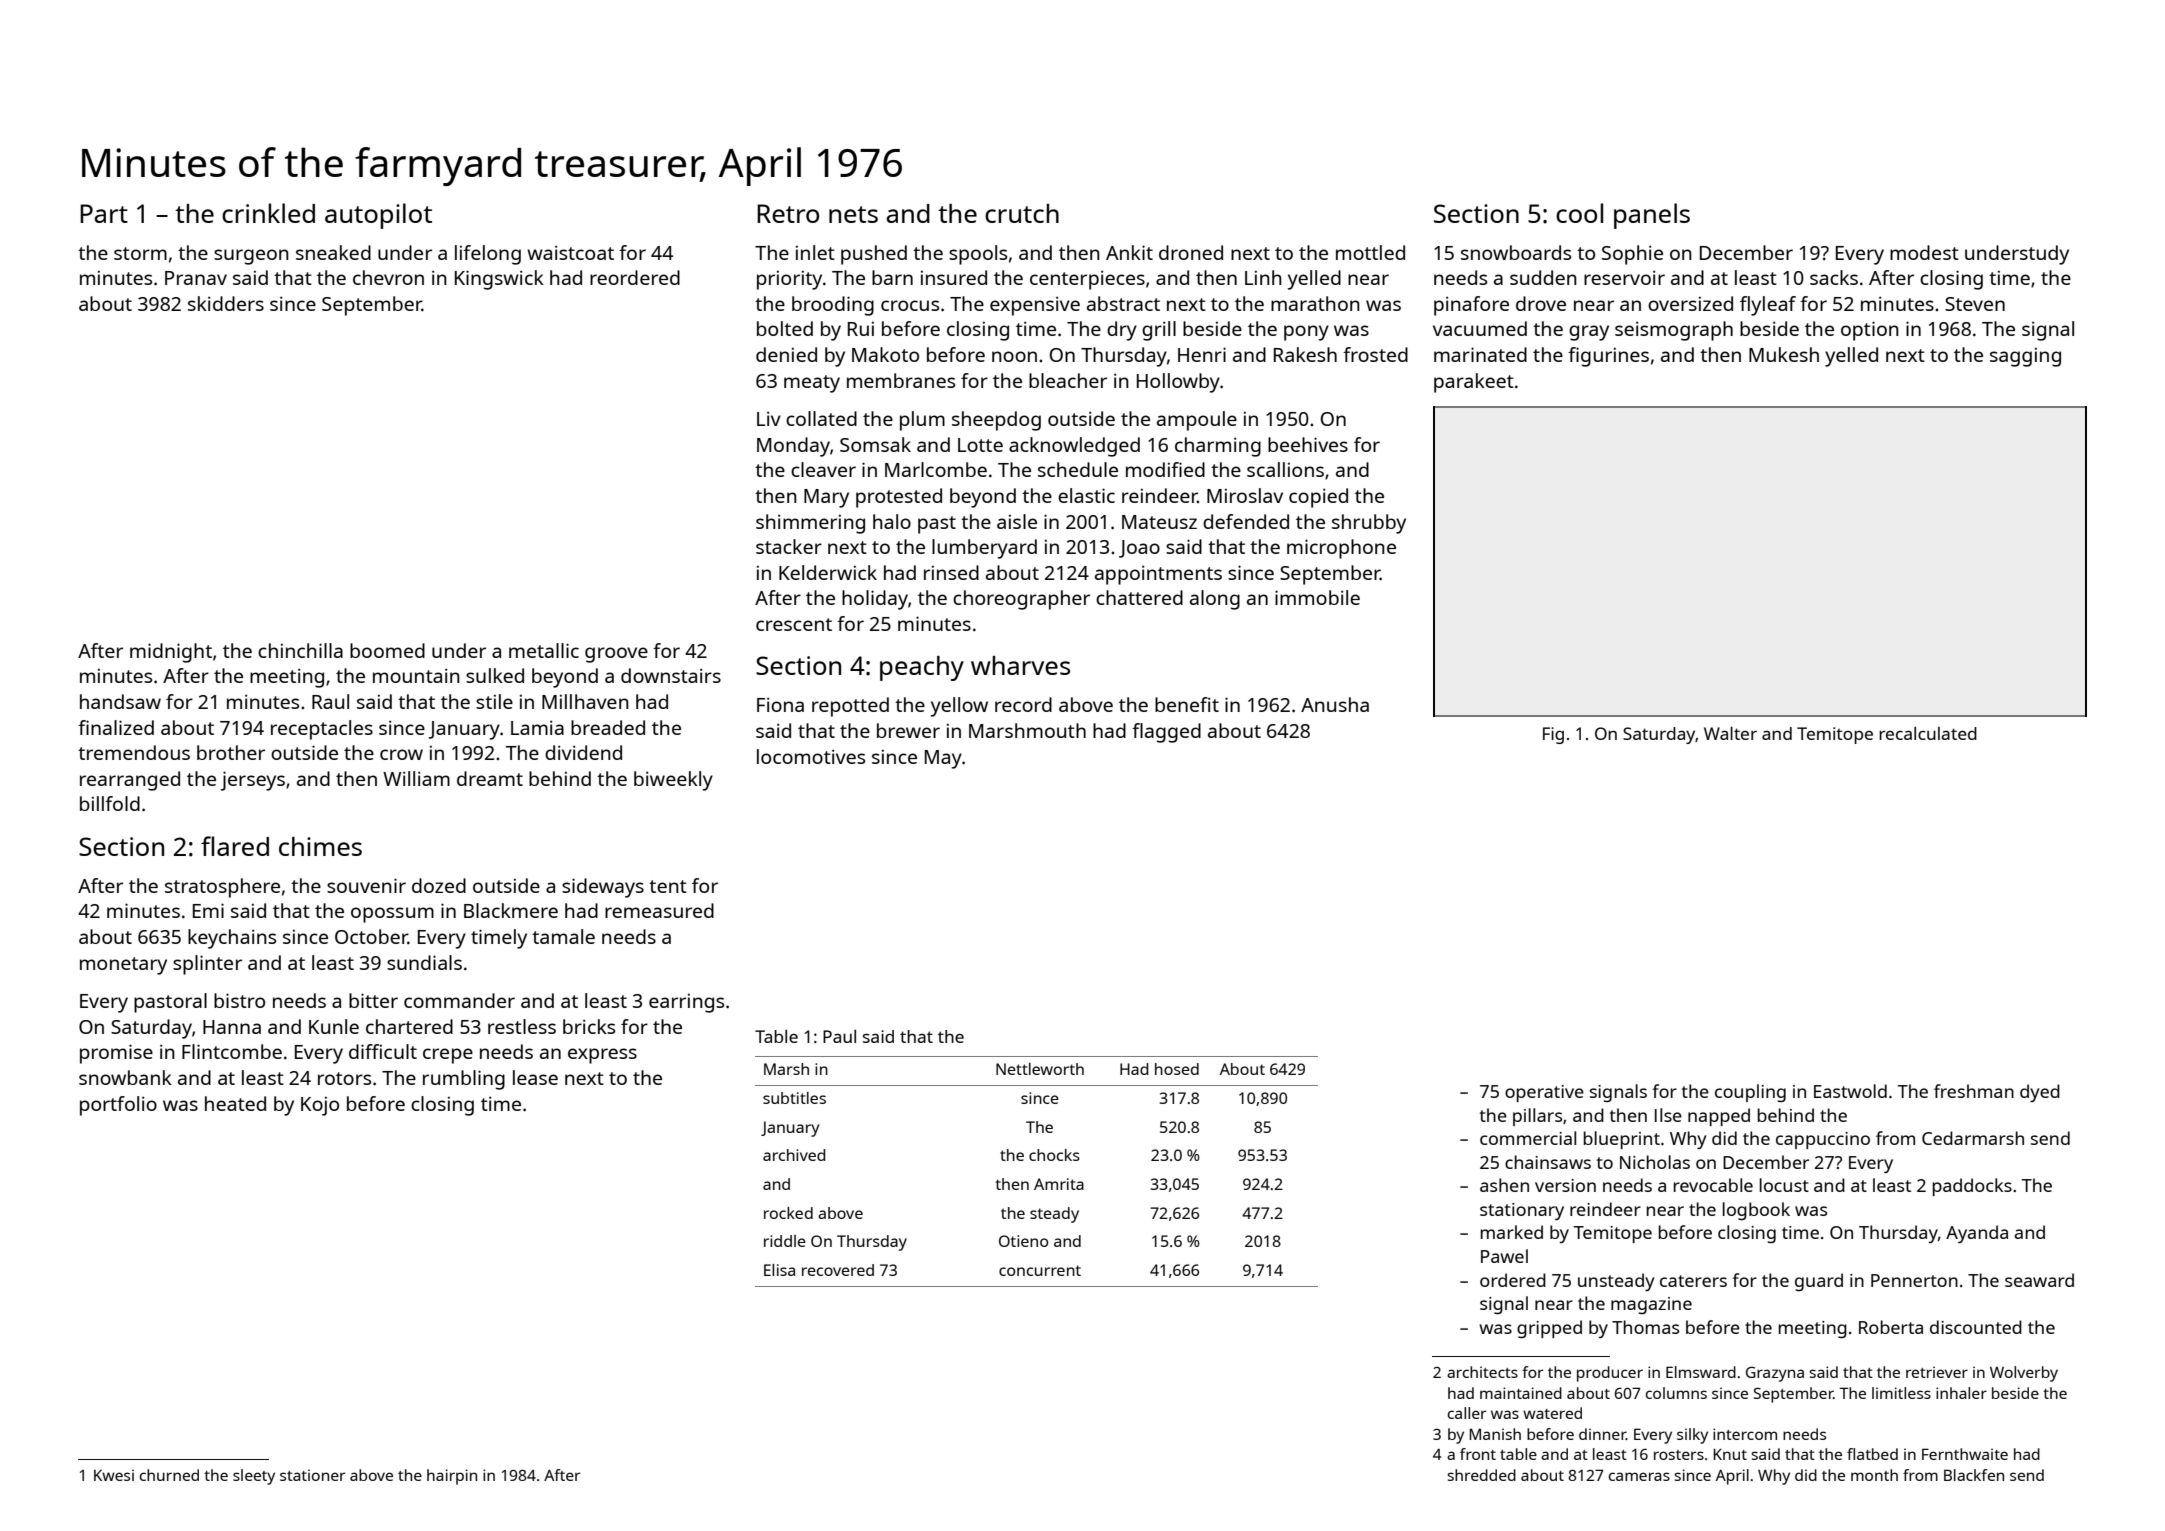  What do you see at coordinates (452, 1477) in the page?
I see `hairpin` at bounding box center [452, 1477].
